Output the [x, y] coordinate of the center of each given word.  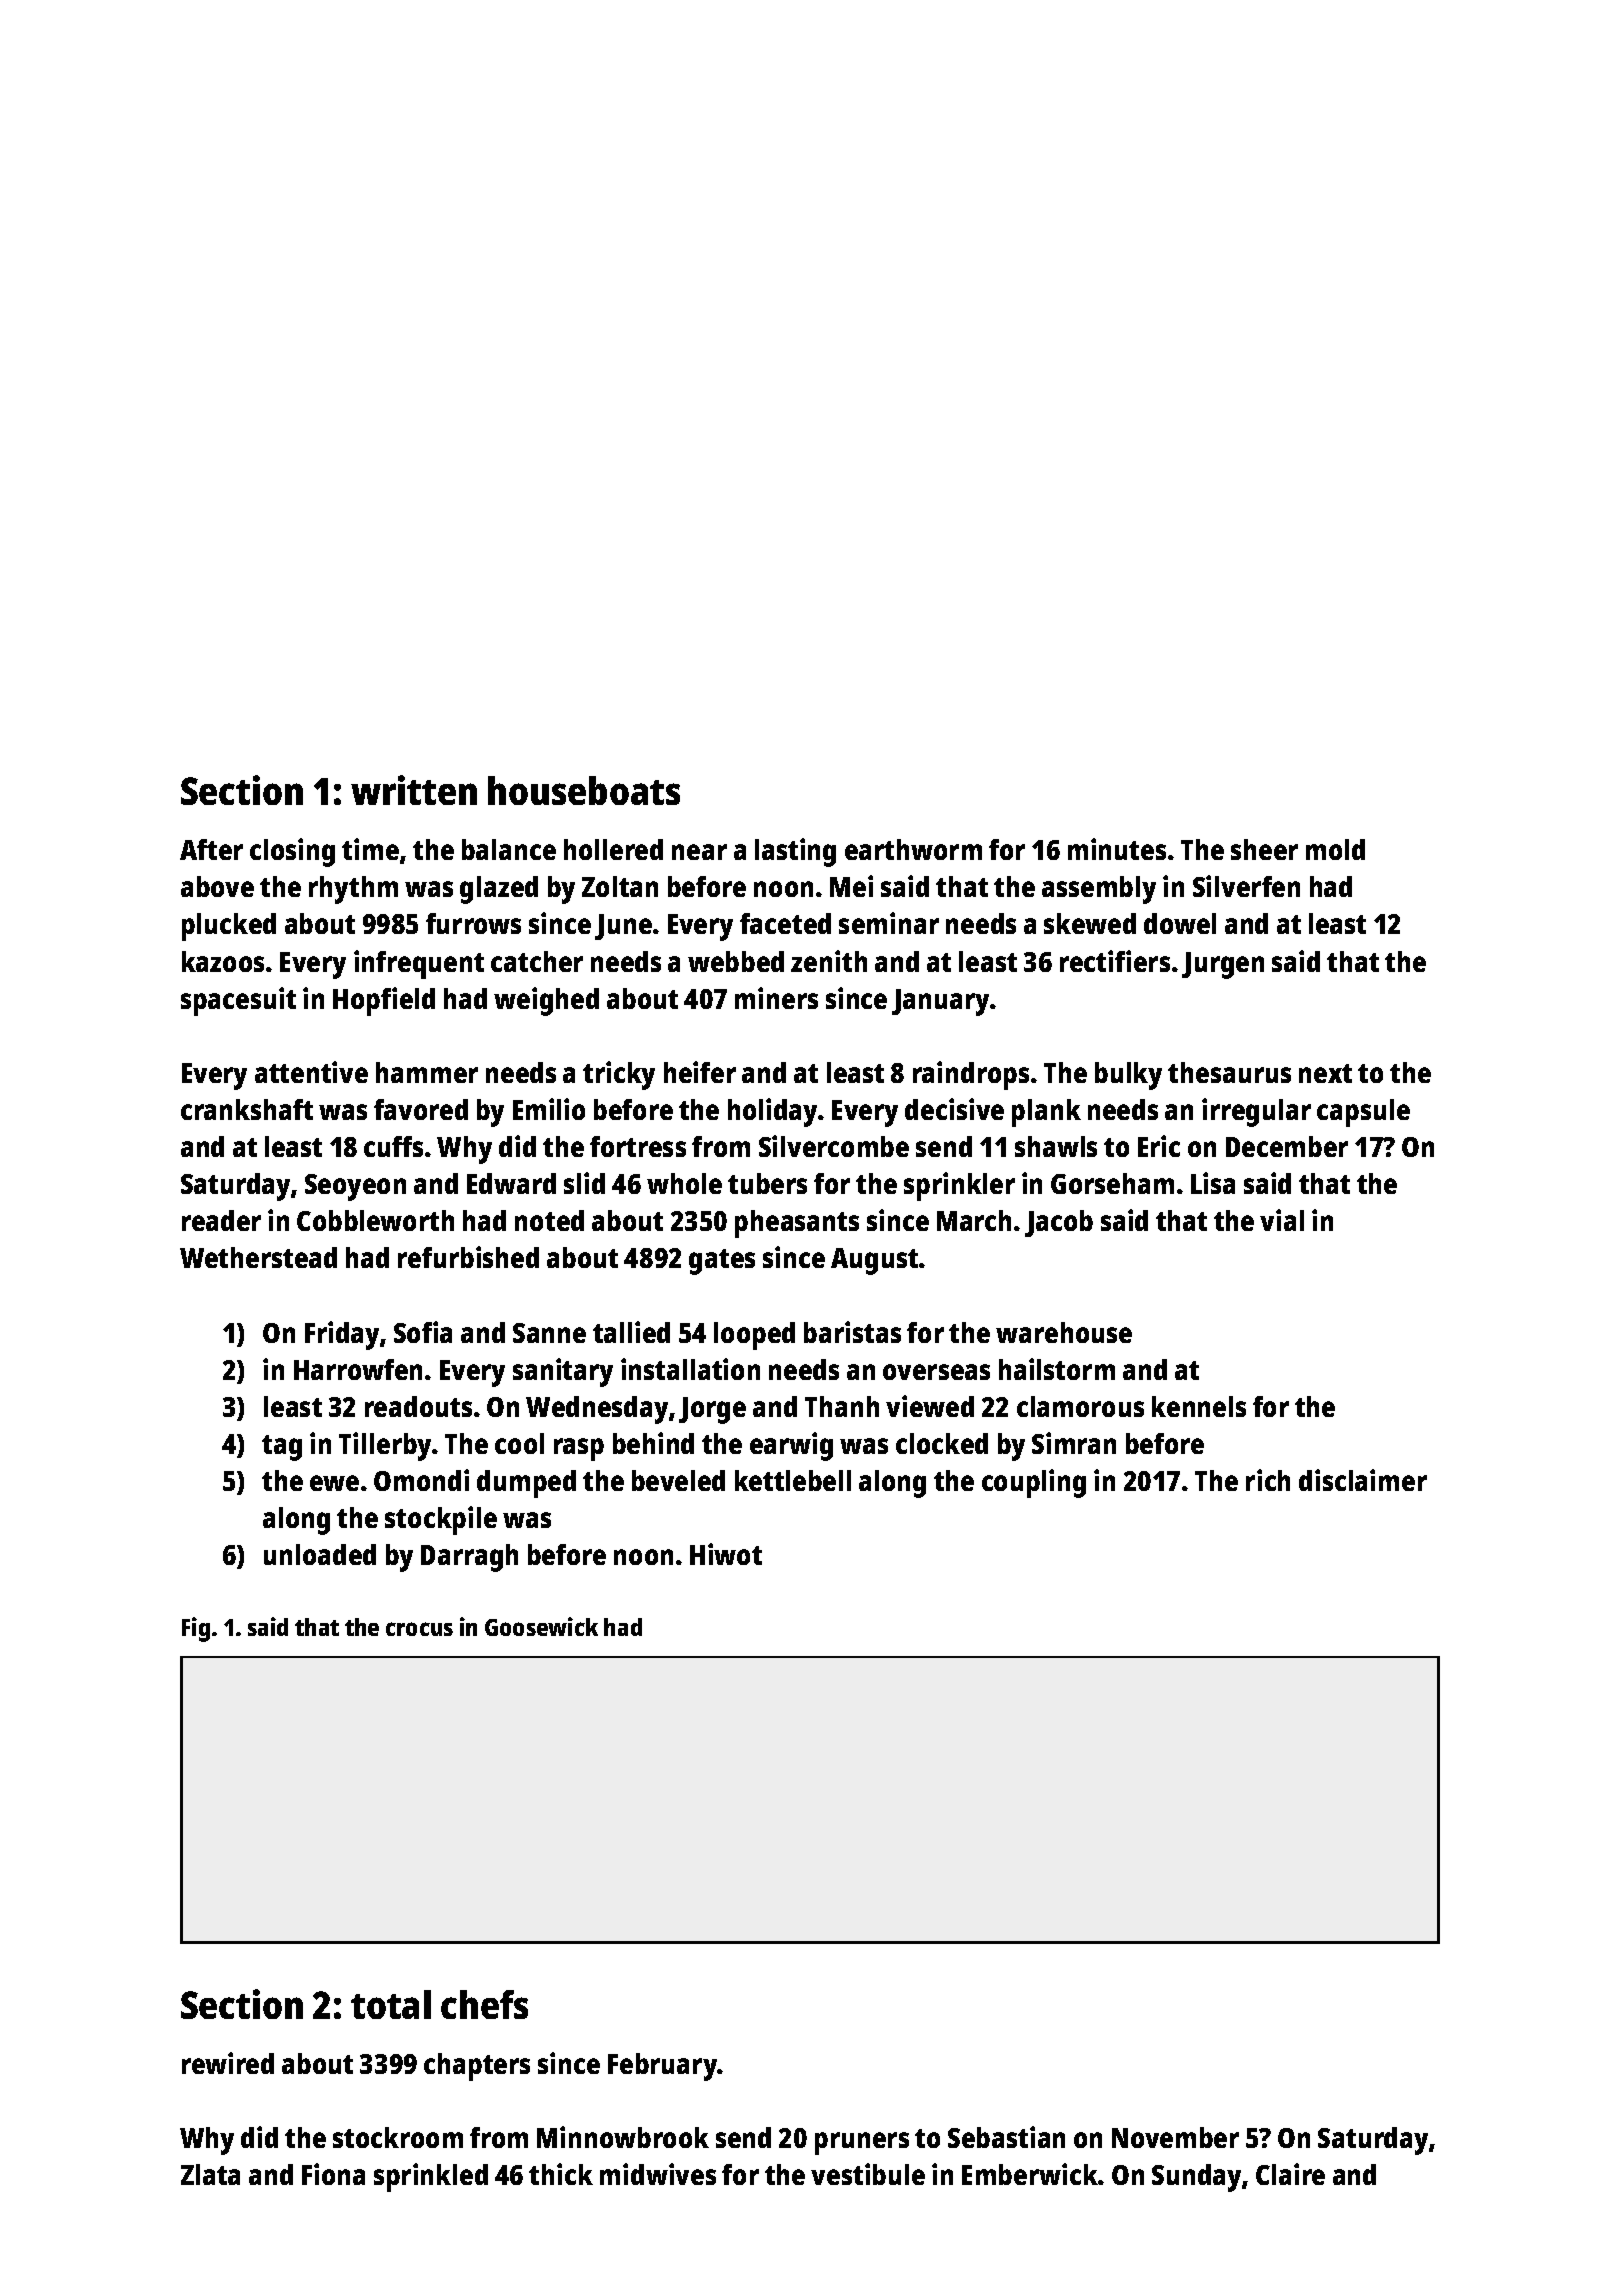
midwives [658, 2174]
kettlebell [793, 1480]
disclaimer [1363, 1480]
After [211, 849]
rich [1268, 1480]
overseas [936, 1372]
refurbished [468, 1257]
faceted [785, 923]
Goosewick [541, 1626]
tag [282, 1448]
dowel [1180, 923]
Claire [1290, 2174]
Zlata [210, 2174]
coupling [1034, 1483]
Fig [196, 1629]
